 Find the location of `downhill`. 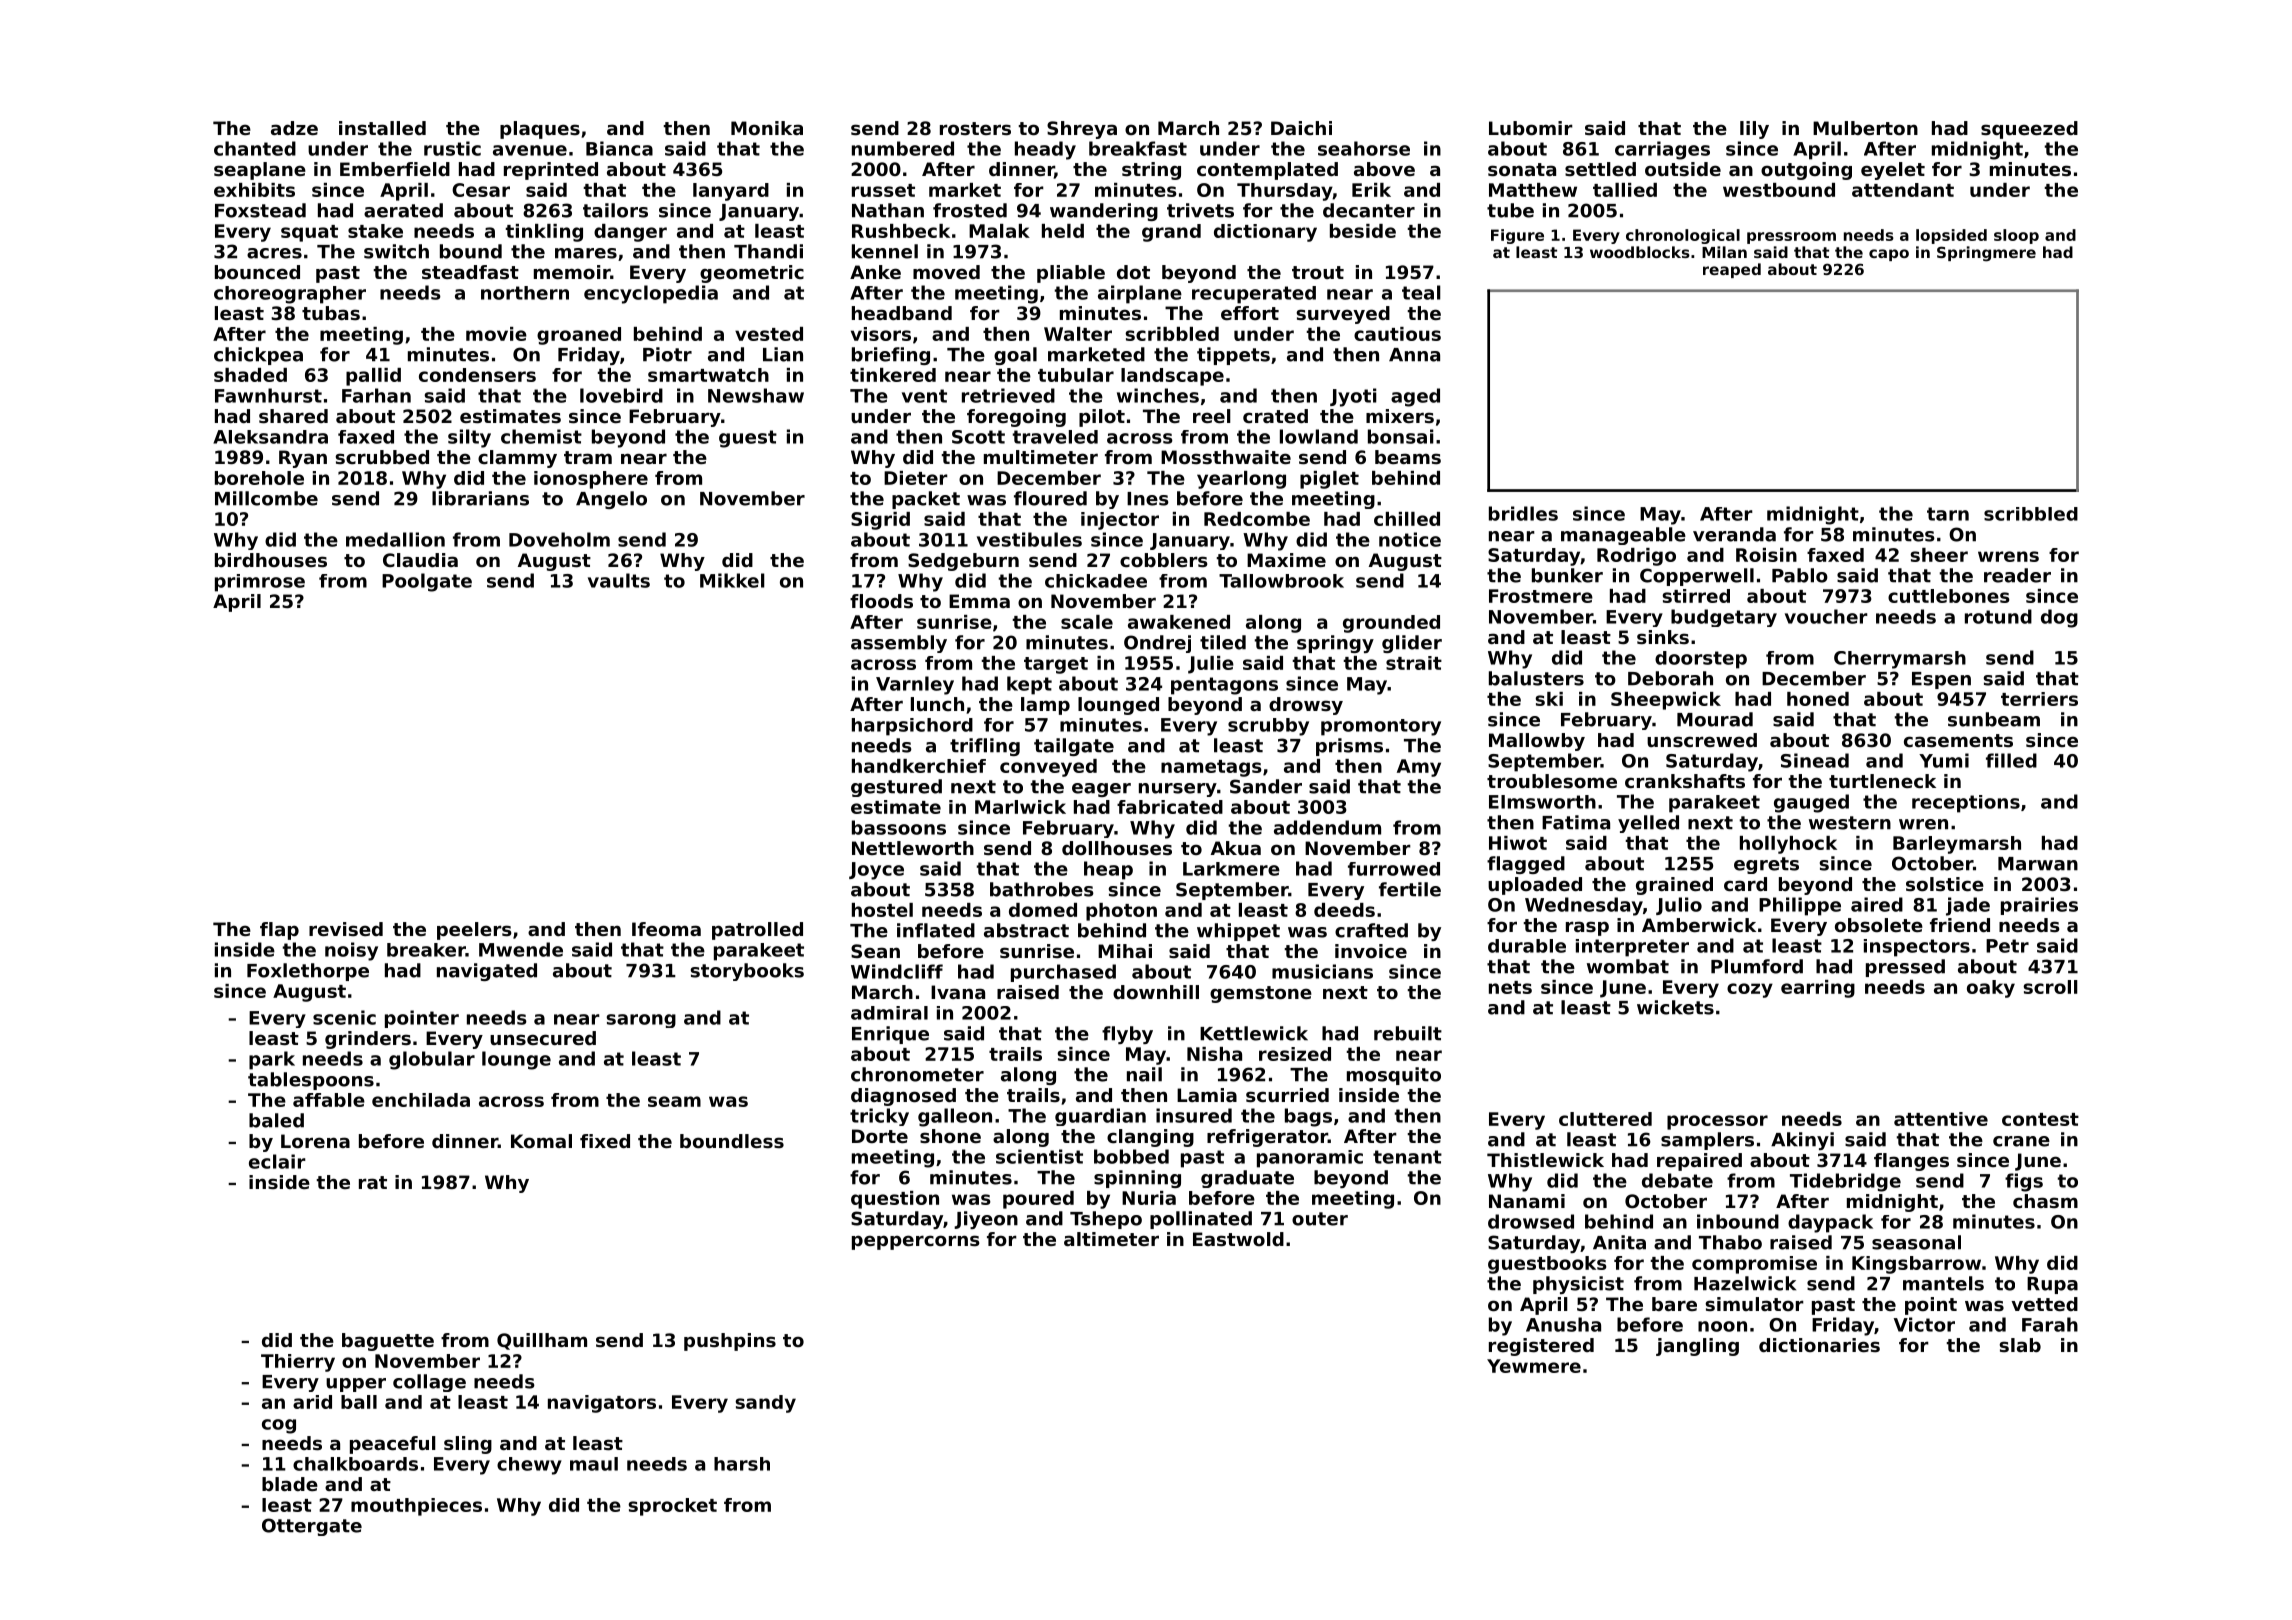

downhill is located at coordinates (1156, 992).
